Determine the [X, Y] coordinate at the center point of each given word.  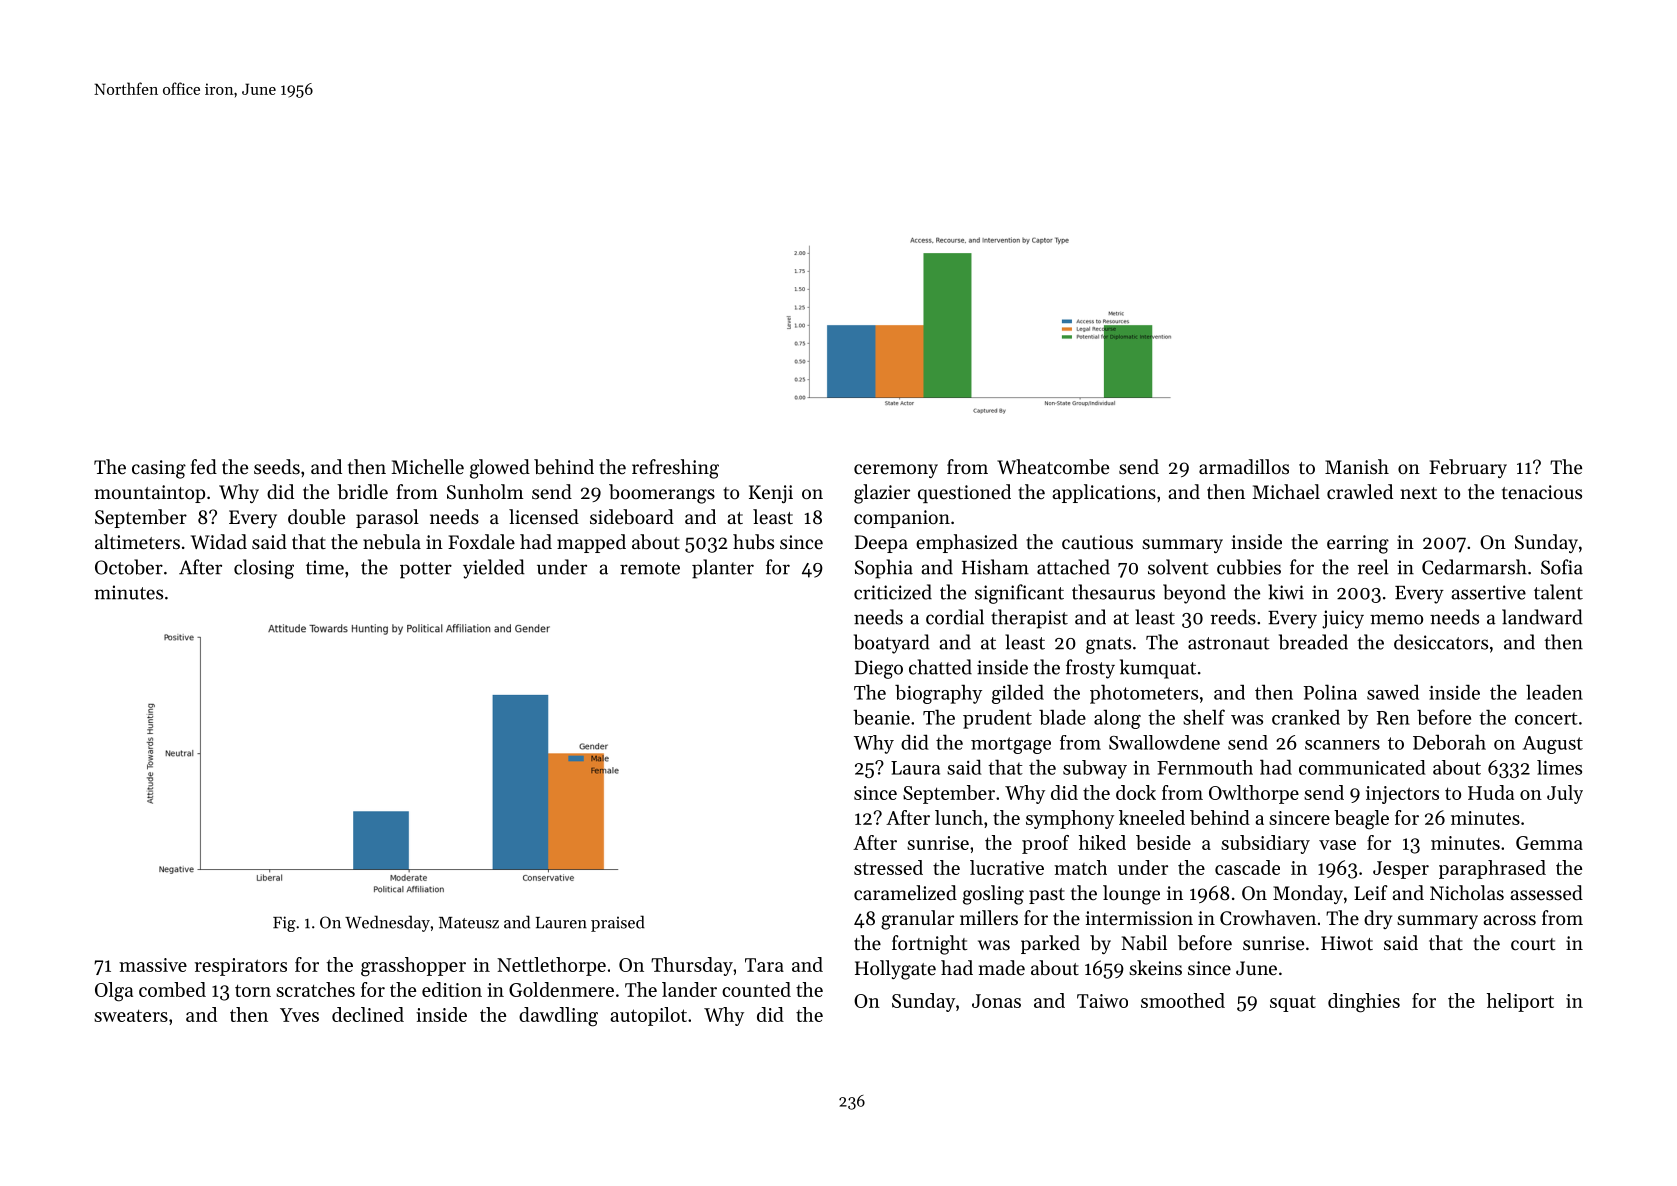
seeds [277, 467]
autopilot [648, 1016]
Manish [1357, 466]
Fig [284, 924]
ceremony [896, 471]
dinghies [1364, 1003]
